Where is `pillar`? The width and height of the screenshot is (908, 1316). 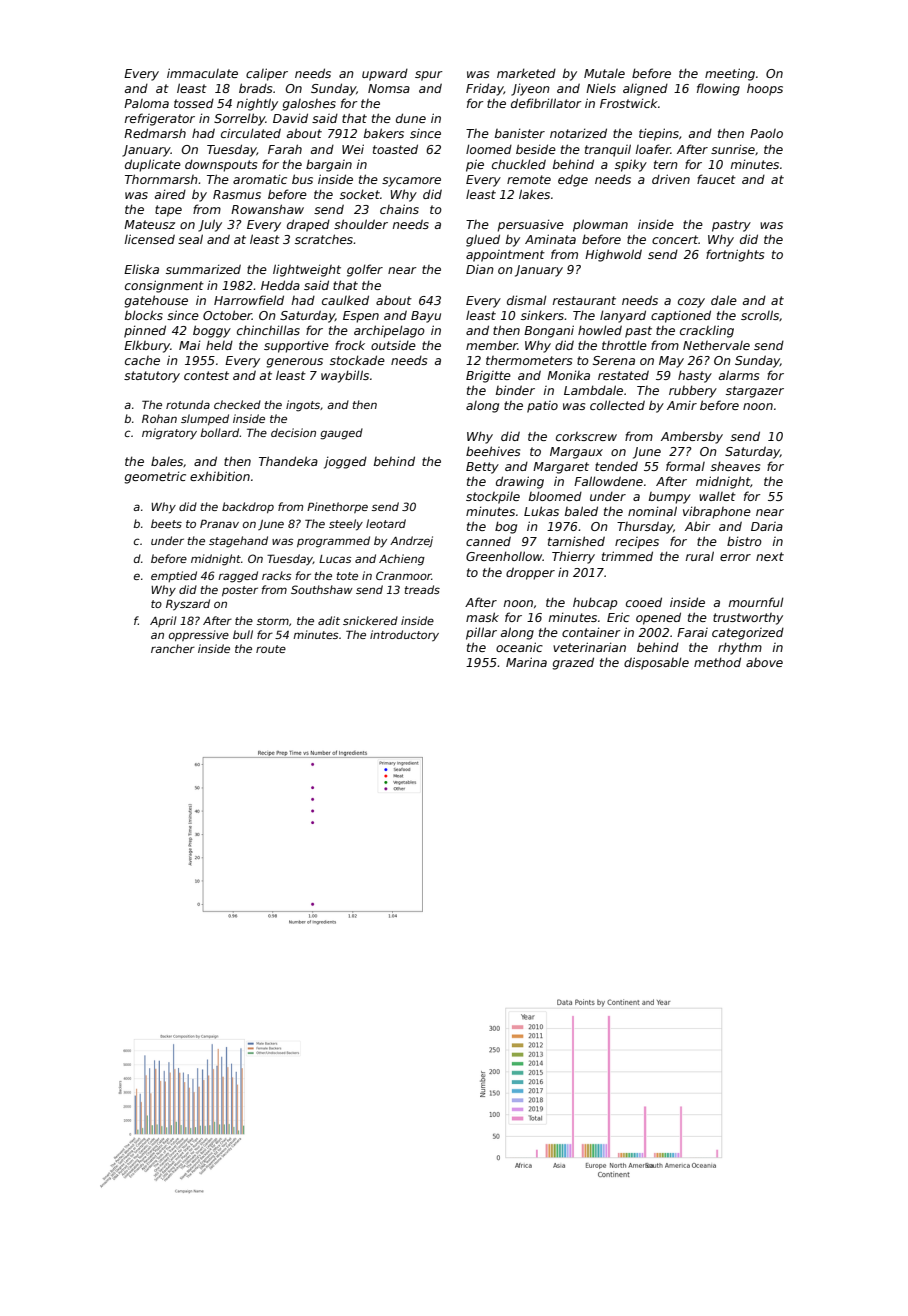 pillar is located at coordinates (481, 633).
